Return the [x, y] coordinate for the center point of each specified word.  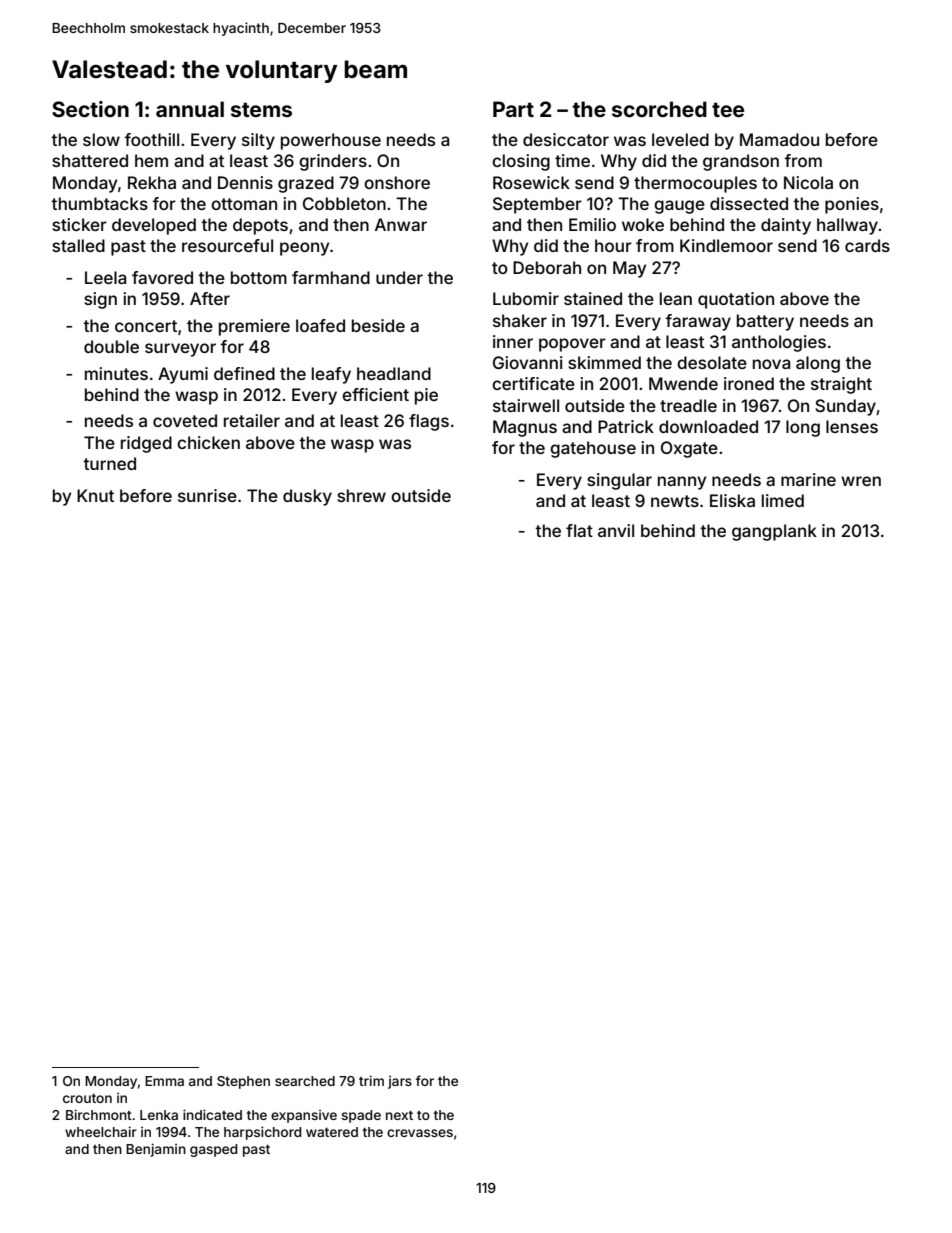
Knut [95, 495]
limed [783, 500]
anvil [616, 530]
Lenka [159, 1115]
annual [190, 109]
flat [579, 530]
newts [675, 501]
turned [109, 463]
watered [332, 1132]
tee [728, 109]
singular [619, 481]
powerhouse [331, 141]
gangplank [774, 532]
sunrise [207, 495]
